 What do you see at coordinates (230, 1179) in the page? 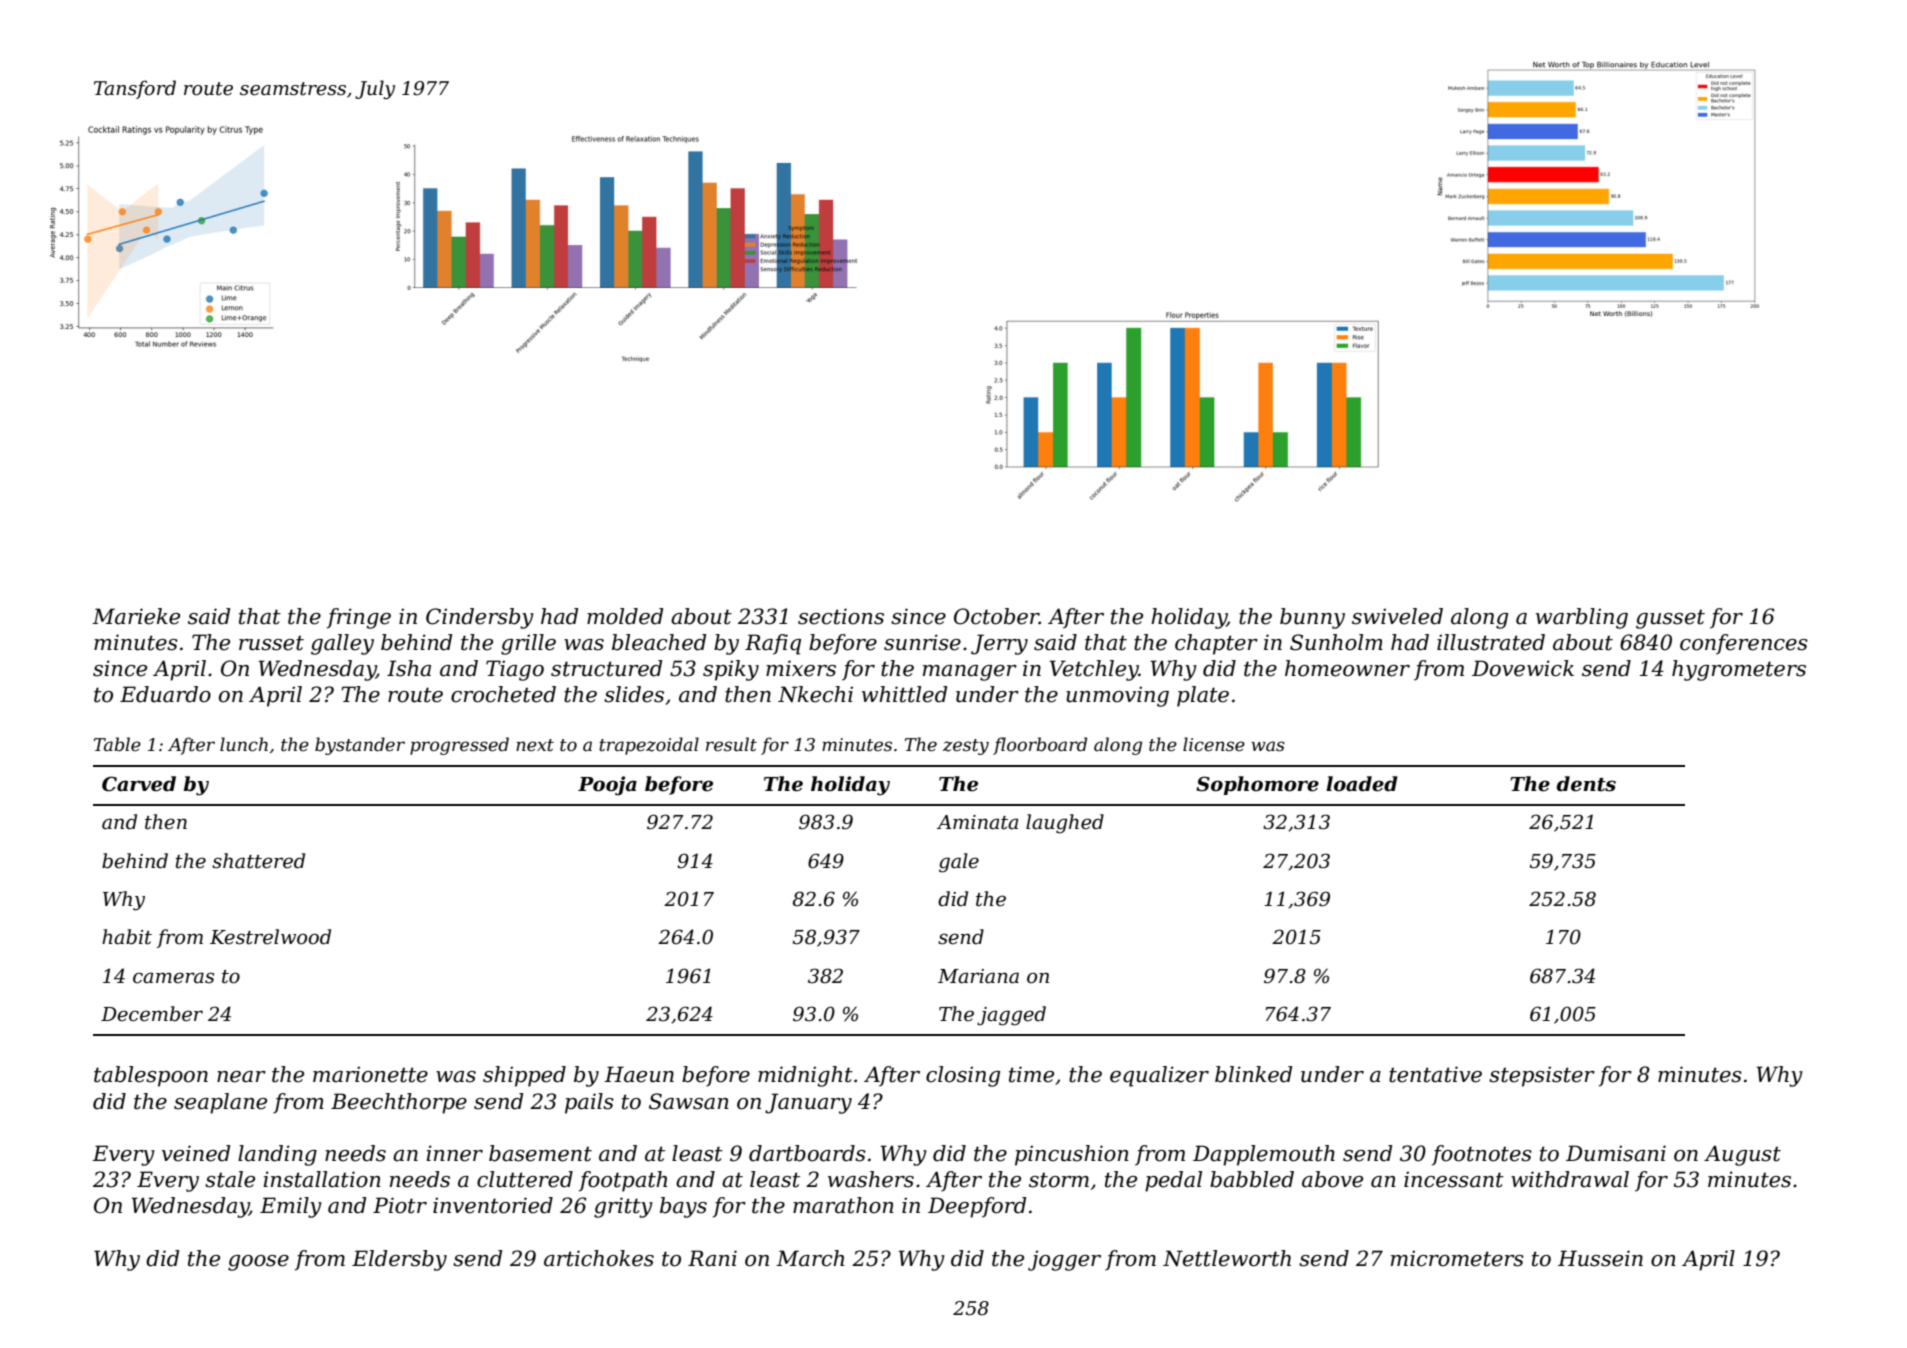
I see `stale` at bounding box center [230, 1179].
